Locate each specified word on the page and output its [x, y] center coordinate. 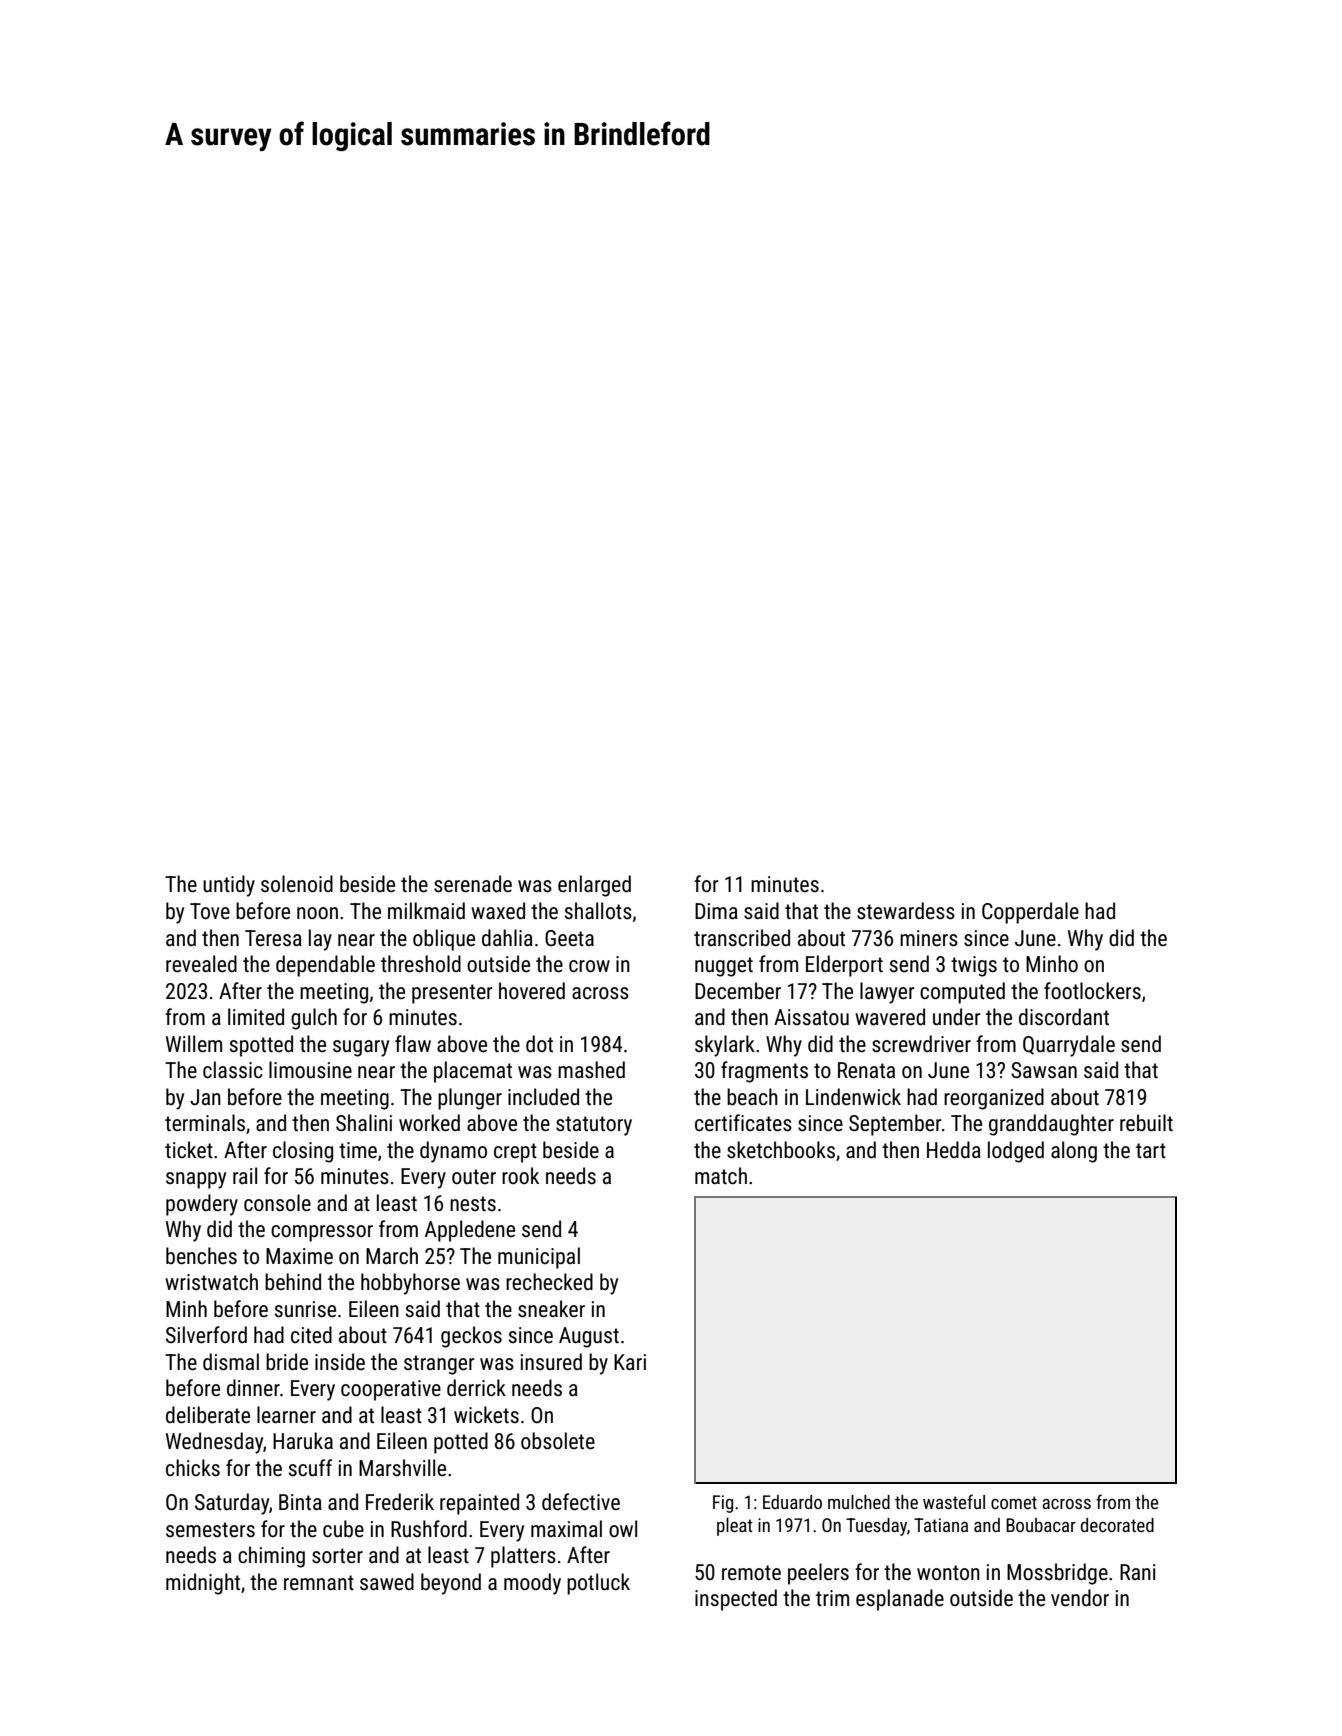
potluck [598, 1584]
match [721, 1175]
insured [551, 1362]
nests [473, 1204]
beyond [451, 1584]
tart [1151, 1150]
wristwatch [211, 1281]
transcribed [742, 938]
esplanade [900, 1600]
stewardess [906, 911]
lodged [1016, 1152]
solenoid [297, 884]
